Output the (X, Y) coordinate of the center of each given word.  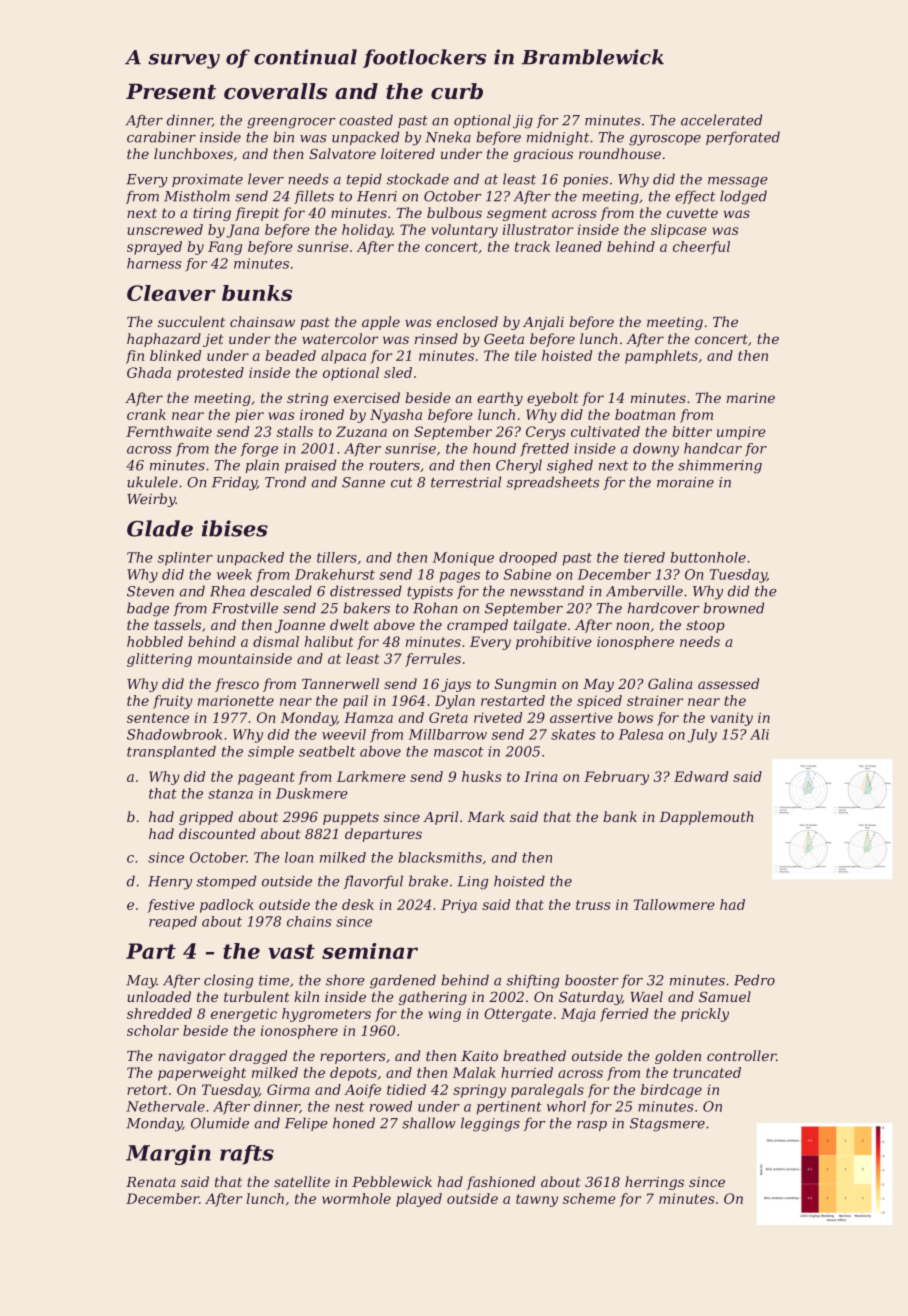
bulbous (454, 212)
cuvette (692, 213)
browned (733, 608)
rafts (247, 1155)
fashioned (501, 1183)
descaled (281, 591)
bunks (257, 293)
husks (482, 776)
